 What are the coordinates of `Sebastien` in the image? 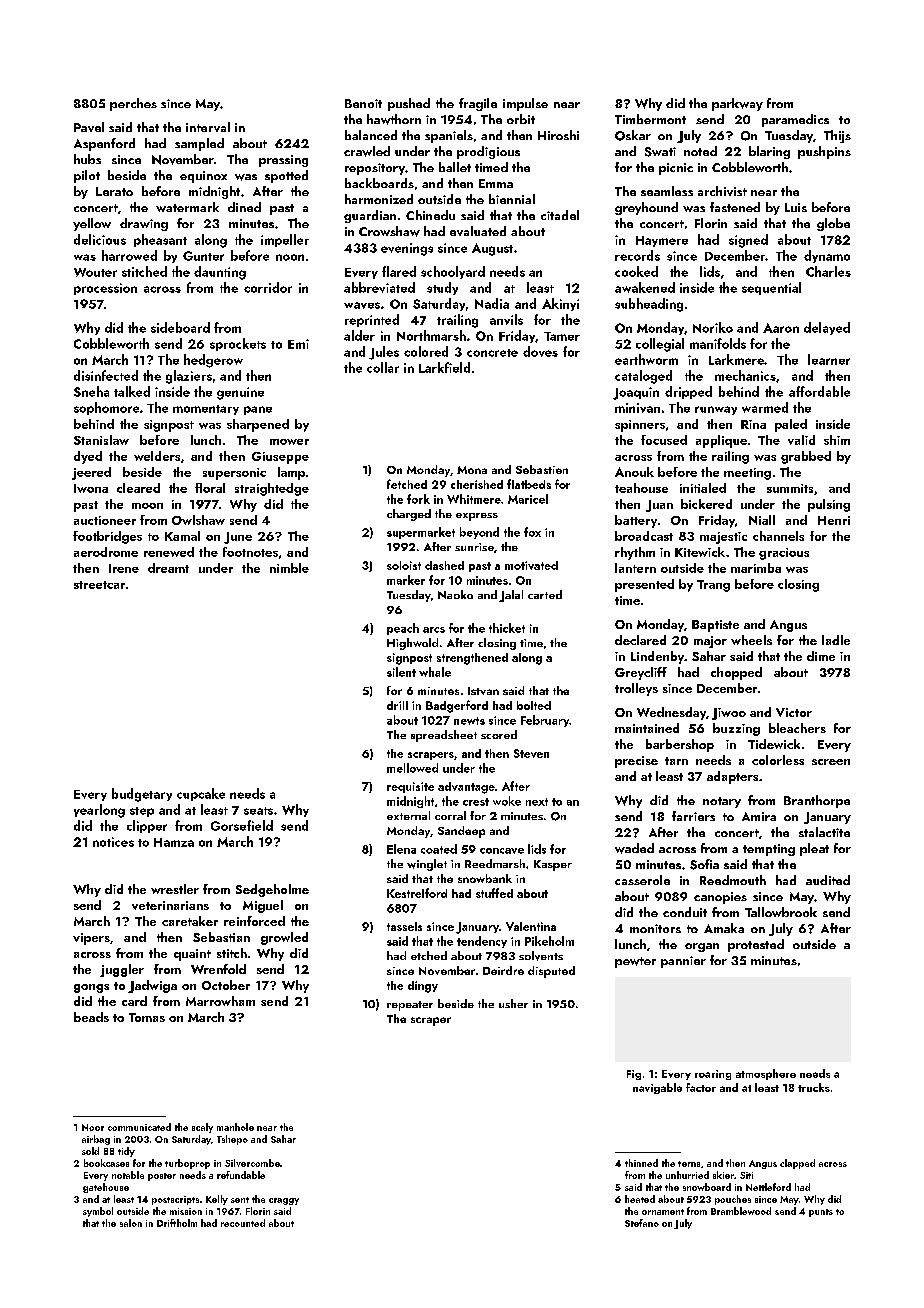 It's located at (542, 469).
